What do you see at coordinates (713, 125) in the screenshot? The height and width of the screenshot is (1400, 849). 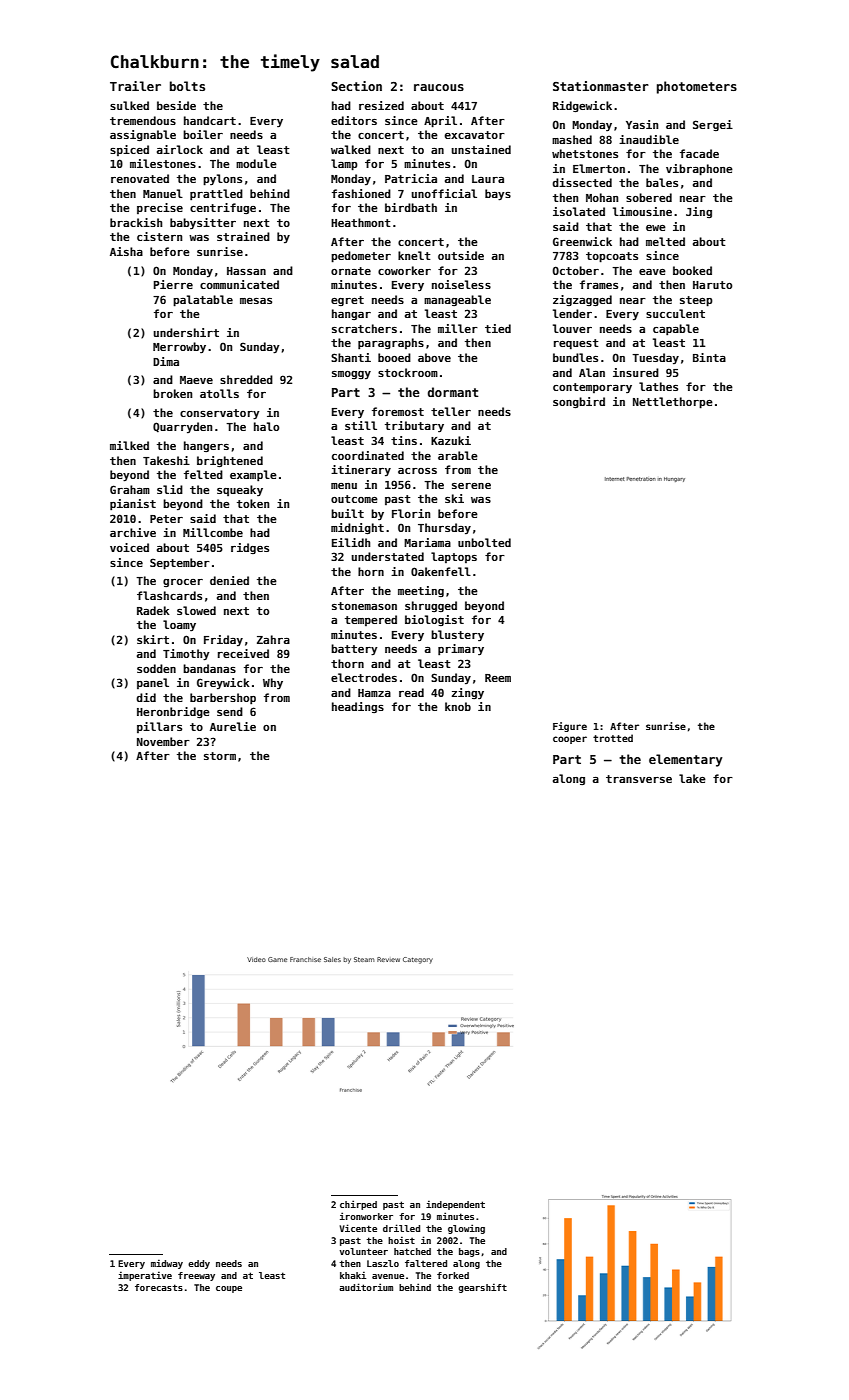 I see `Sergei` at bounding box center [713, 125].
